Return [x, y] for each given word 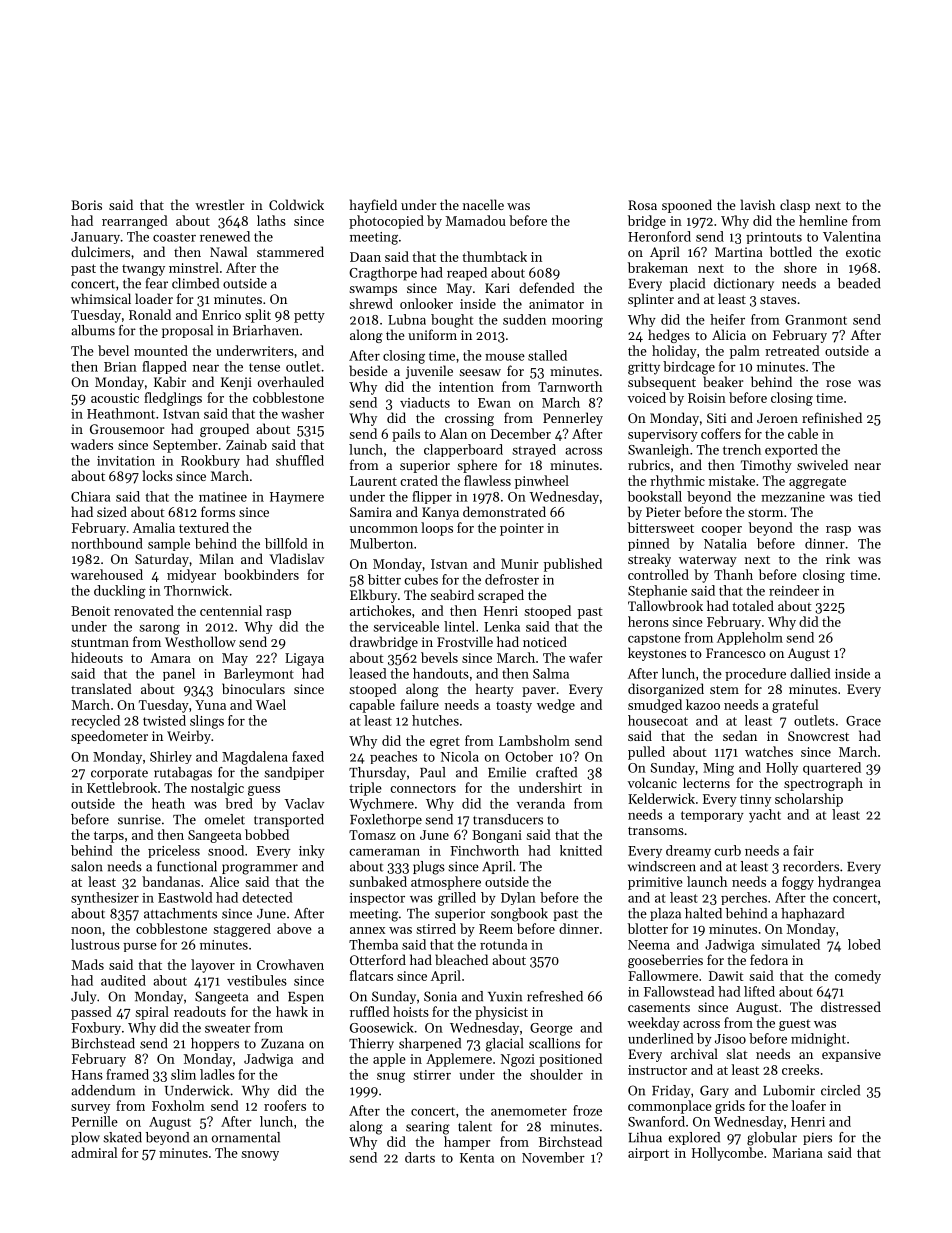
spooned [687, 206]
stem [724, 690]
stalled [547, 355]
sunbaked [378, 881]
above [294, 928]
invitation [126, 461]
